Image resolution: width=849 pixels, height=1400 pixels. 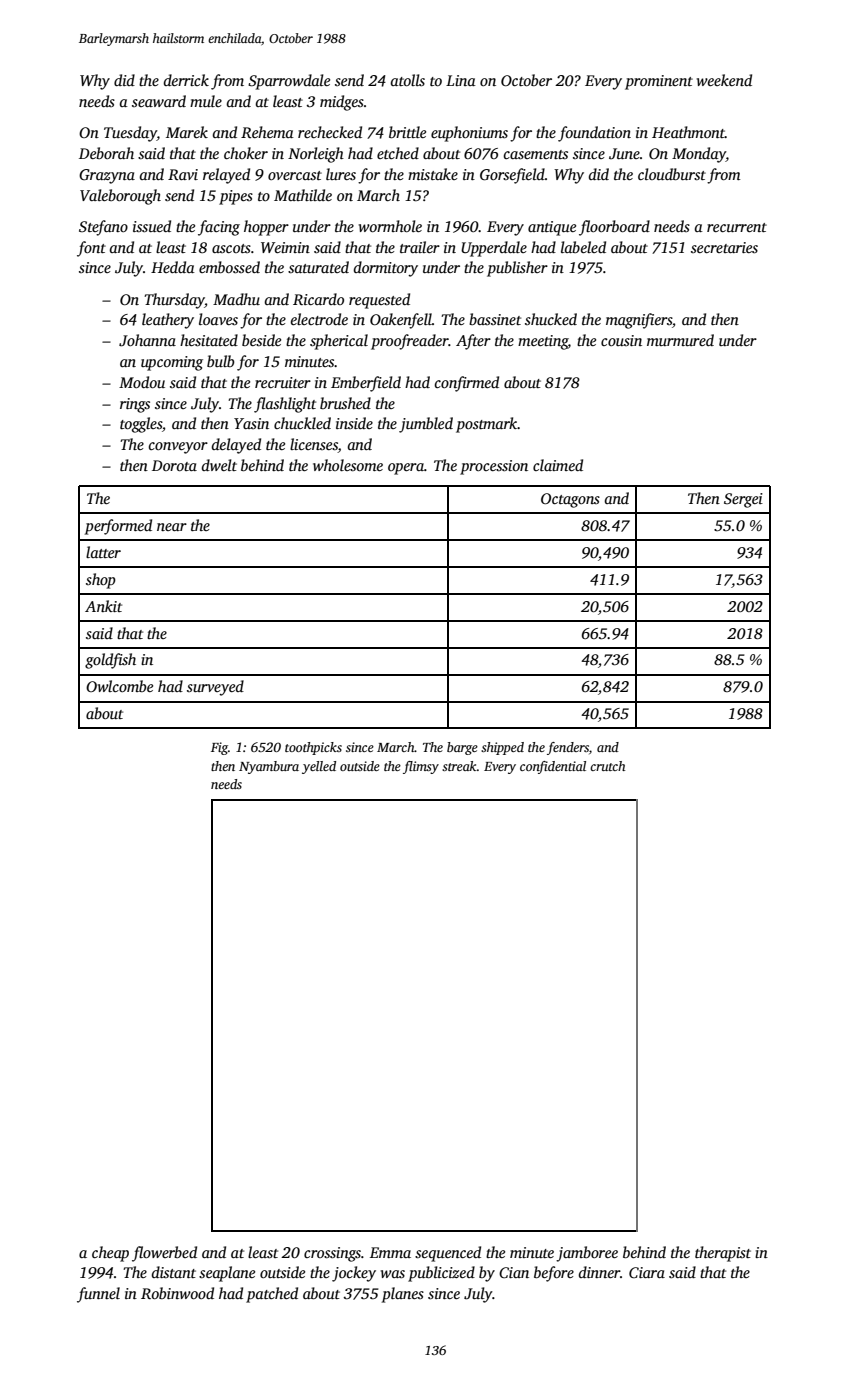 I want to click on jamboree, so click(x=587, y=1254).
